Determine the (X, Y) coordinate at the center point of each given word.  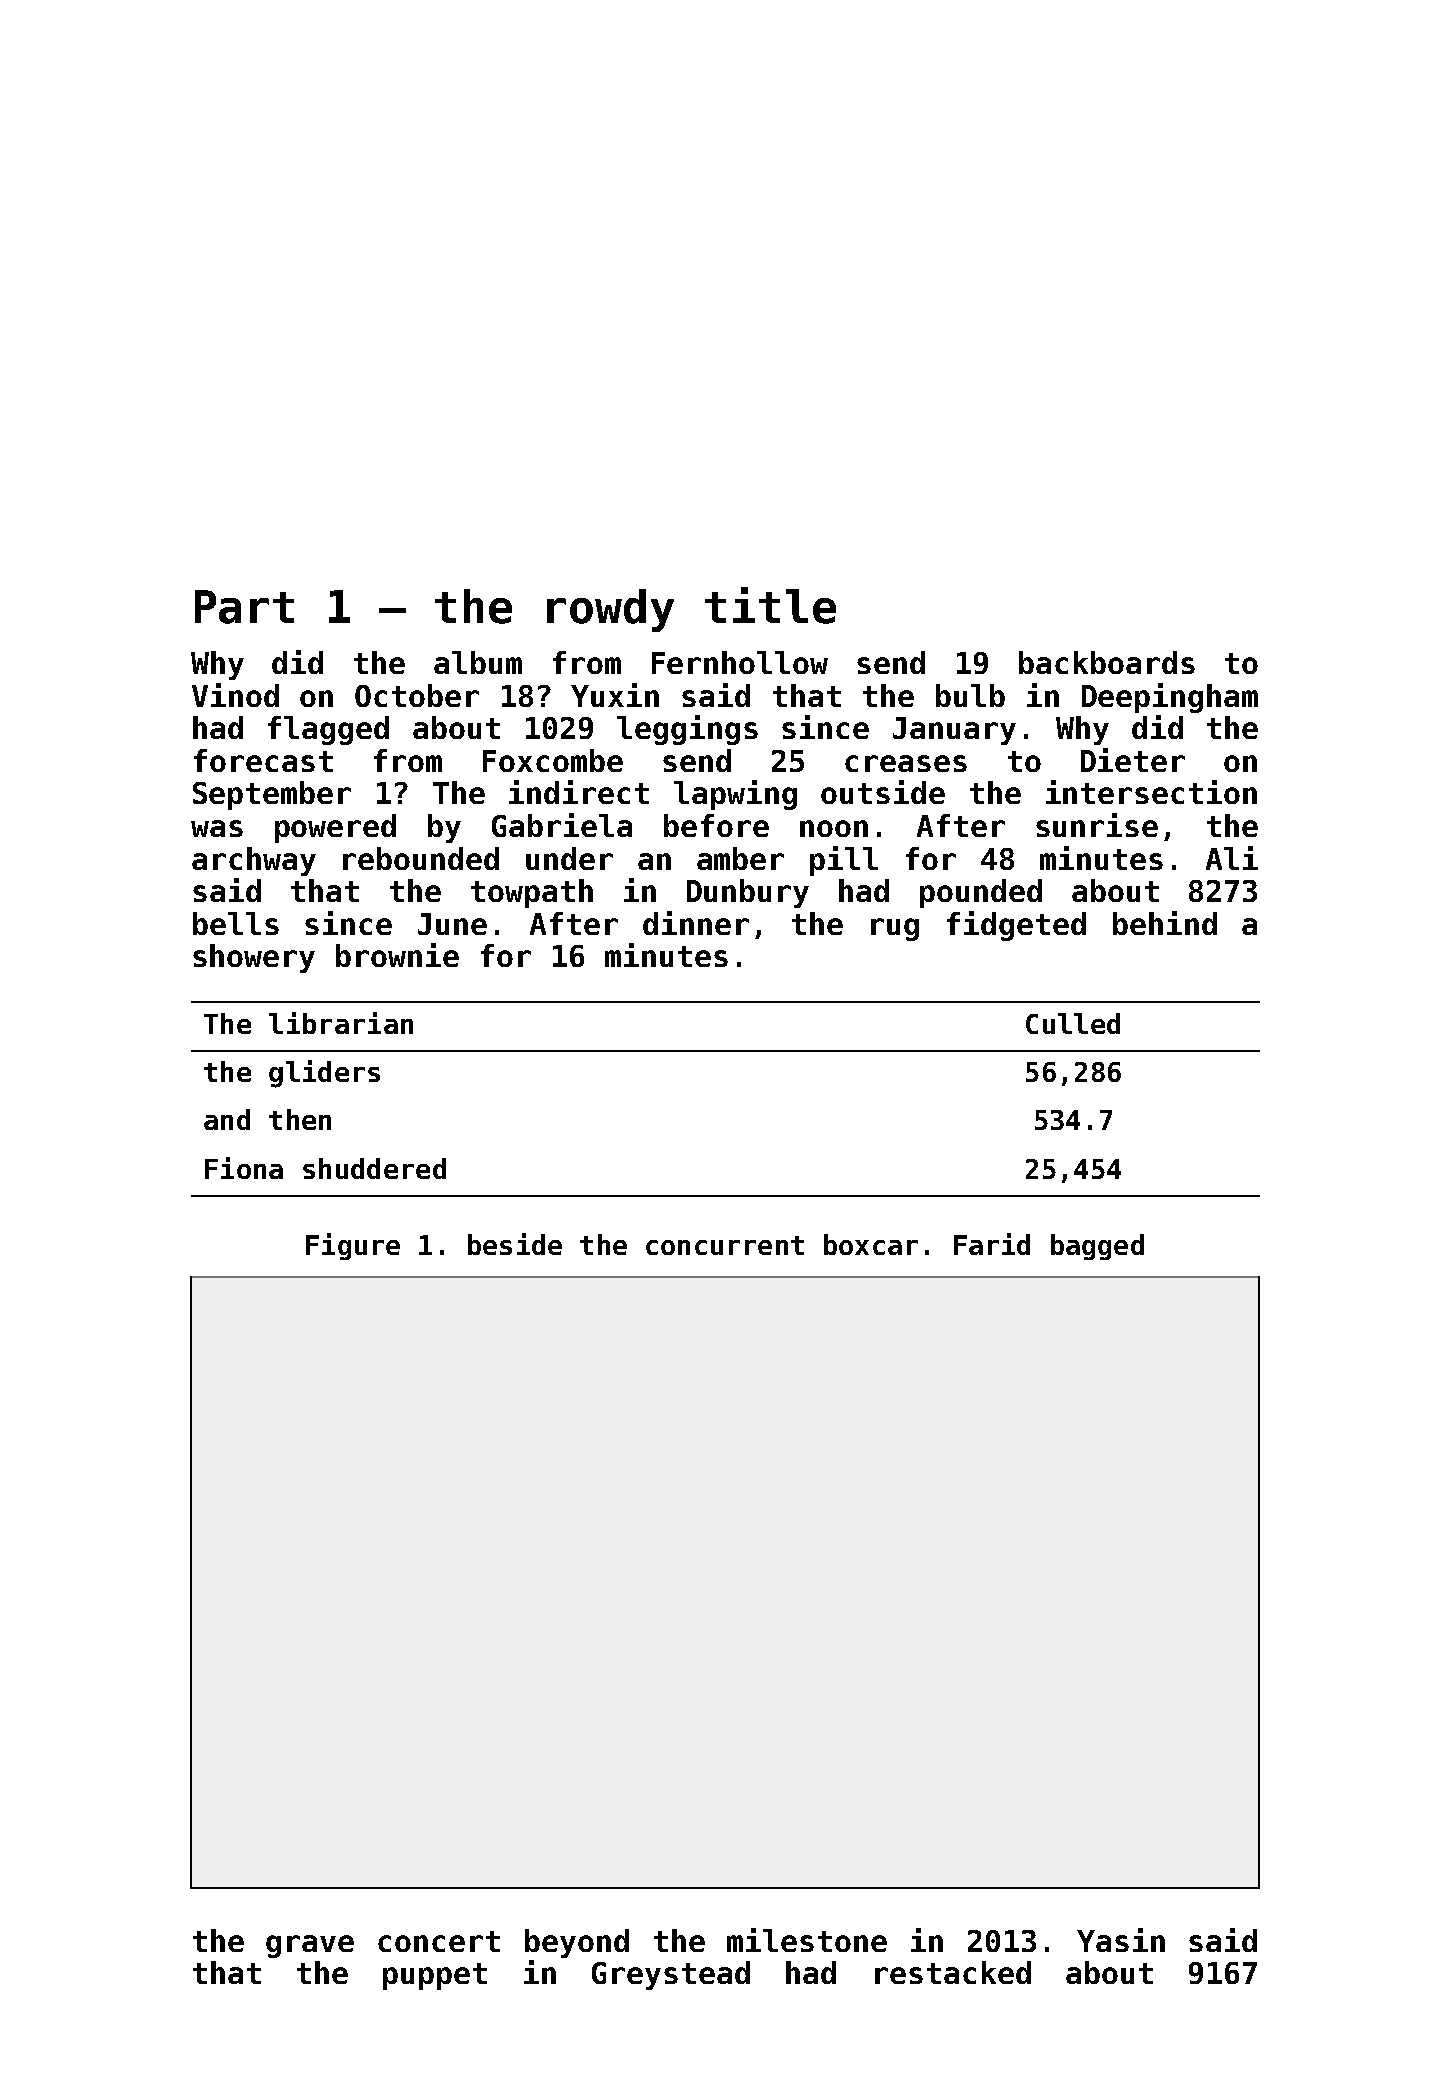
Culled (1073, 1023)
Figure (353, 1246)
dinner (696, 923)
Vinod (235, 695)
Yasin (1121, 1940)
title (770, 605)
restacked (953, 1972)
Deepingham (1170, 698)
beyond (577, 1943)
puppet (435, 1976)
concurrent (725, 1245)
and (227, 1119)
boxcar (871, 1244)
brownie (397, 955)
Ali (1232, 858)
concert (439, 1941)
